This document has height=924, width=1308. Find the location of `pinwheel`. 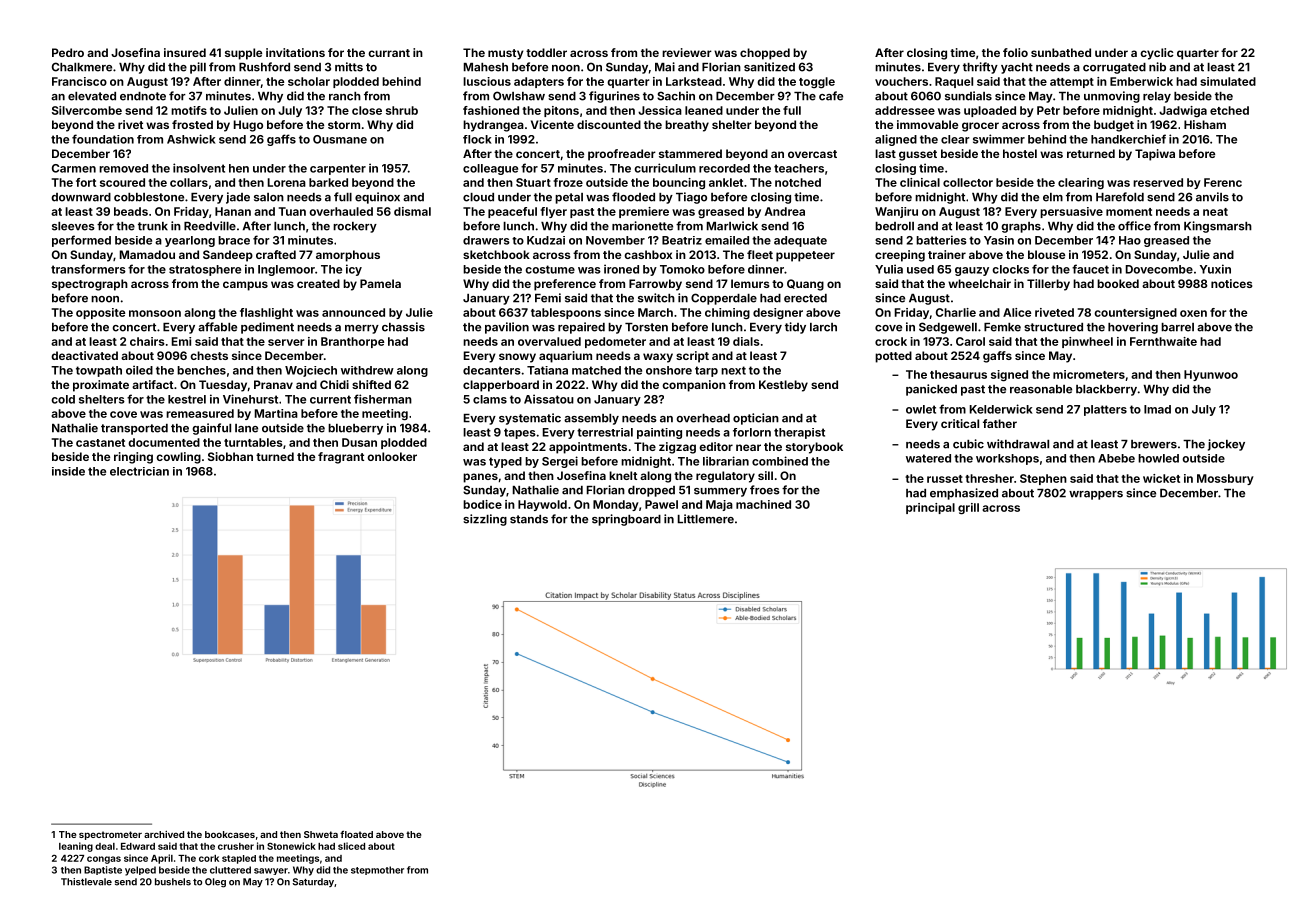

pinwheel is located at coordinates (1087, 342).
